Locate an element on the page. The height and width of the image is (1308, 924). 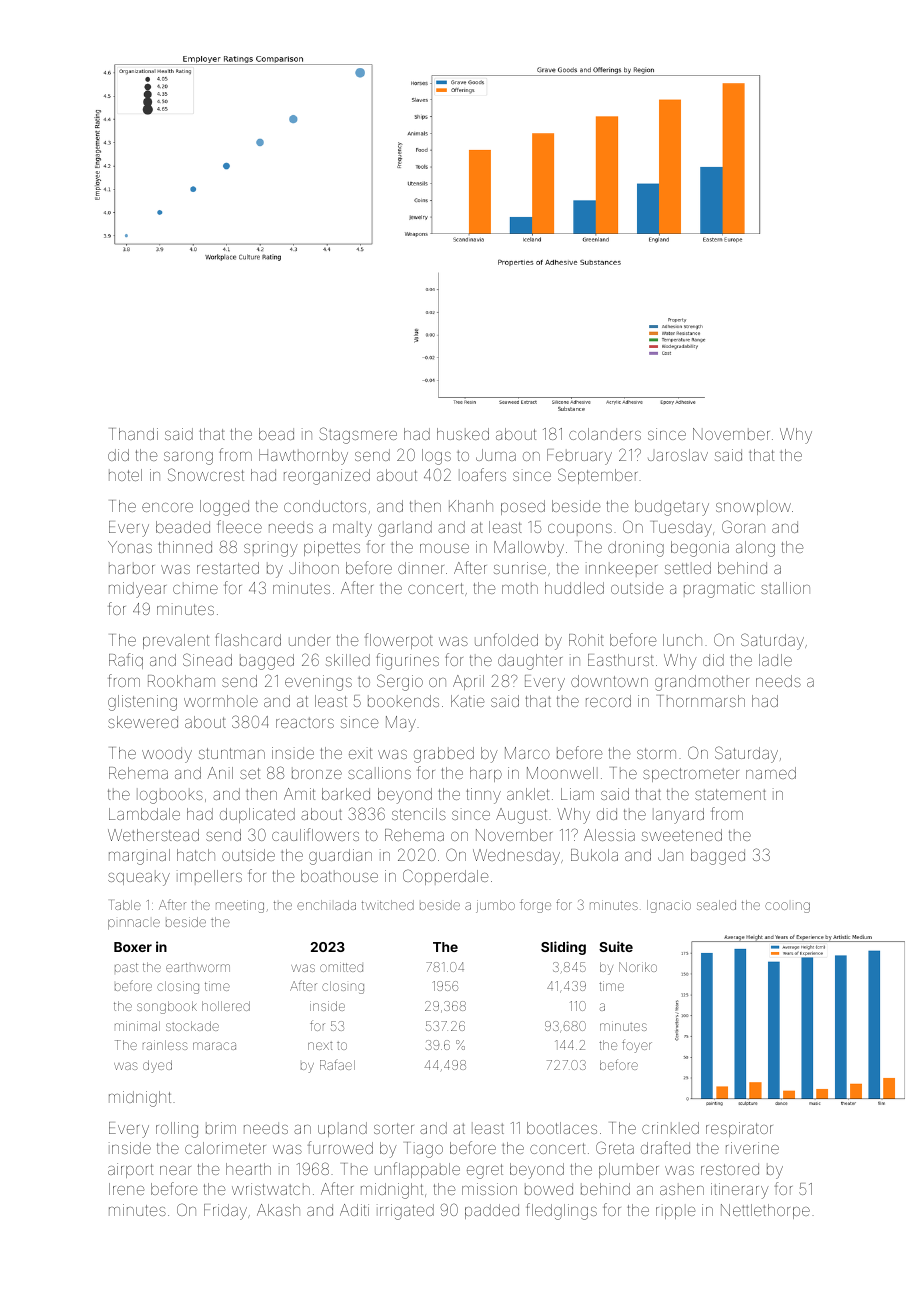
Thornmarsh is located at coordinates (702, 701).
